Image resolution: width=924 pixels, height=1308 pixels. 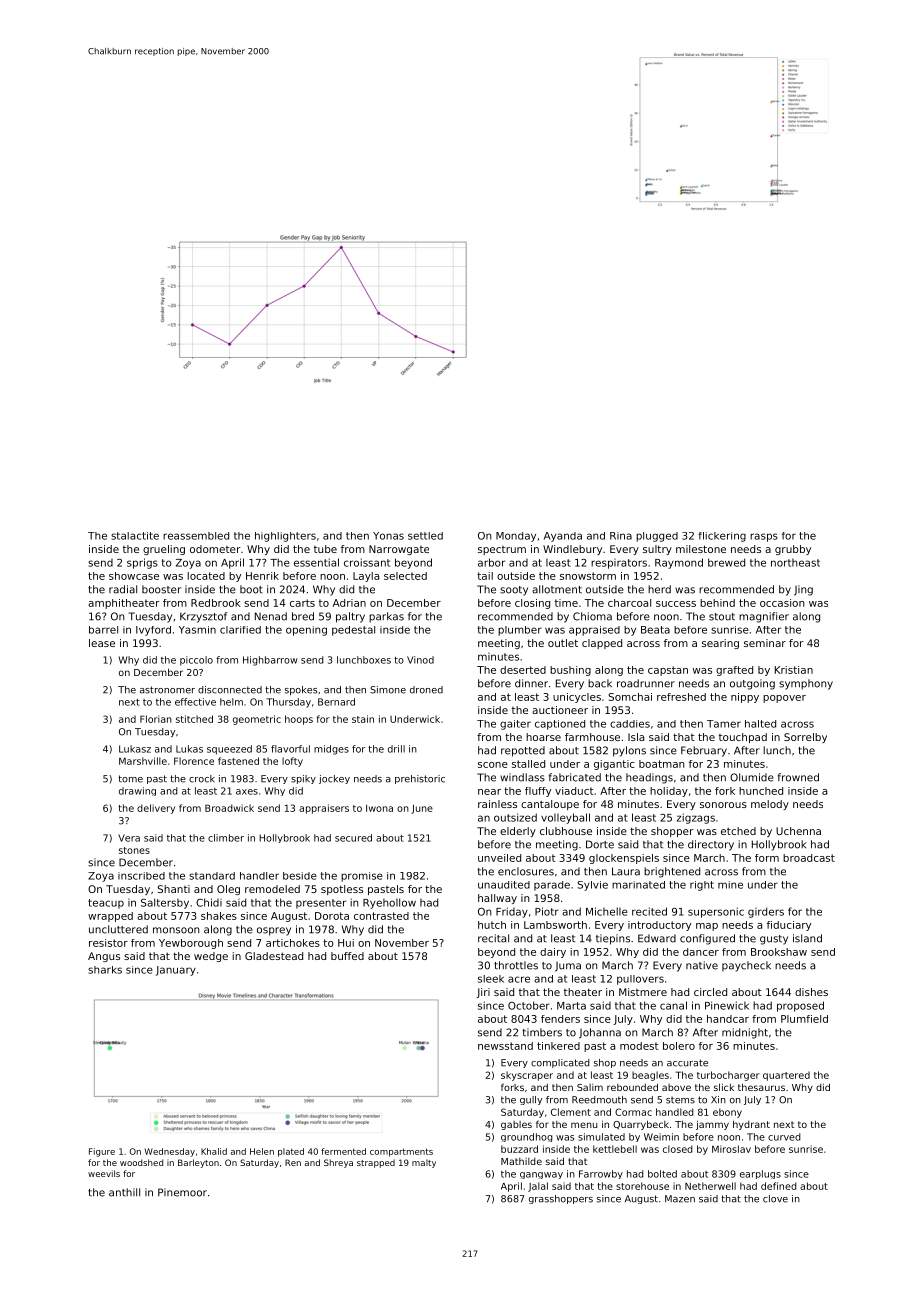 What do you see at coordinates (515, 725) in the document?
I see `gaiter` at bounding box center [515, 725].
